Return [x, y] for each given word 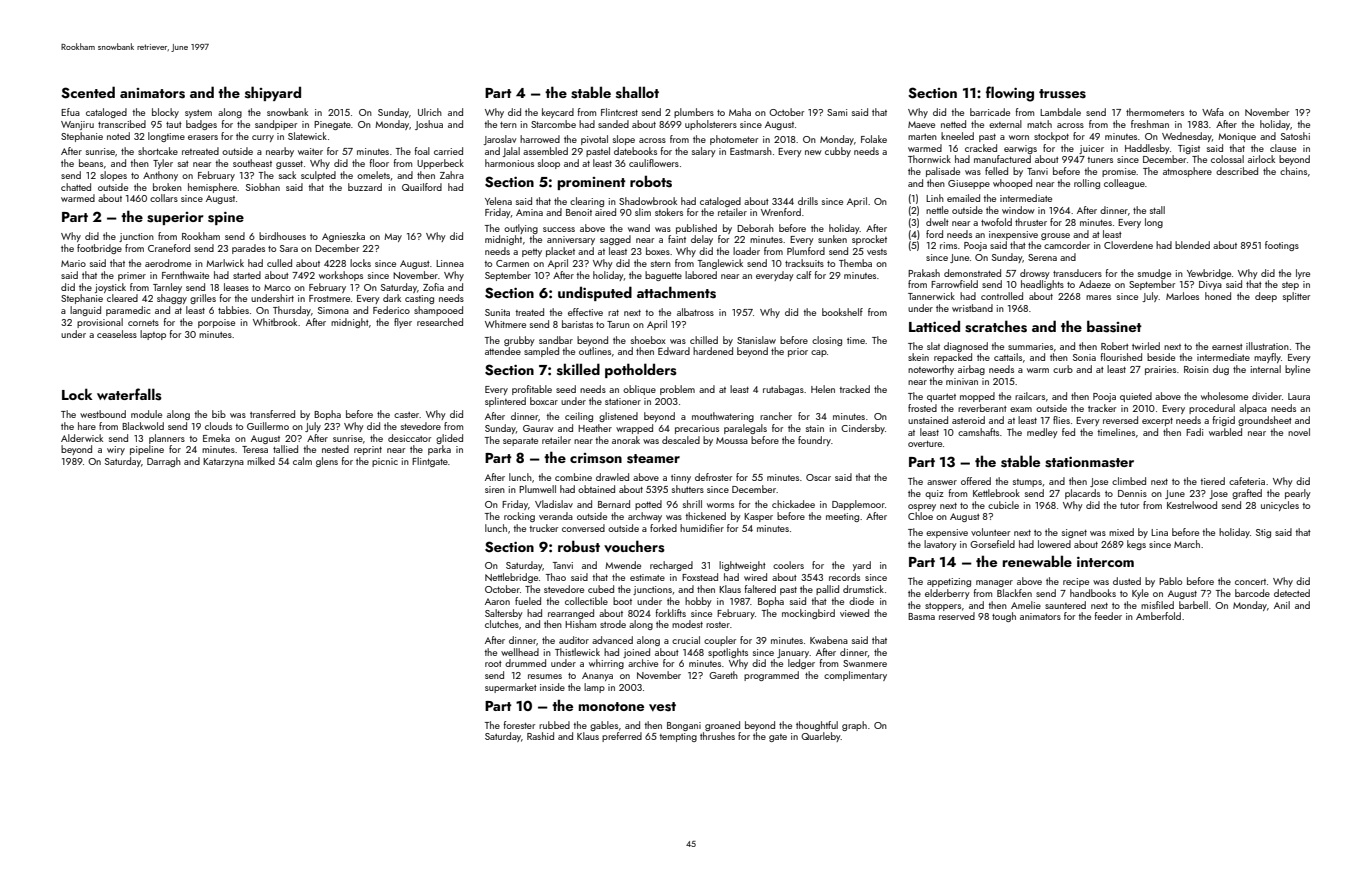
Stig [1263, 533]
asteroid [968, 420]
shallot [637, 92]
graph [854, 726]
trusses [1062, 94]
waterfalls [129, 394]
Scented [88, 92]
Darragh [164, 462]
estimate [647, 577]
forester [519, 725]
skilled [578, 369]
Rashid [540, 736]
